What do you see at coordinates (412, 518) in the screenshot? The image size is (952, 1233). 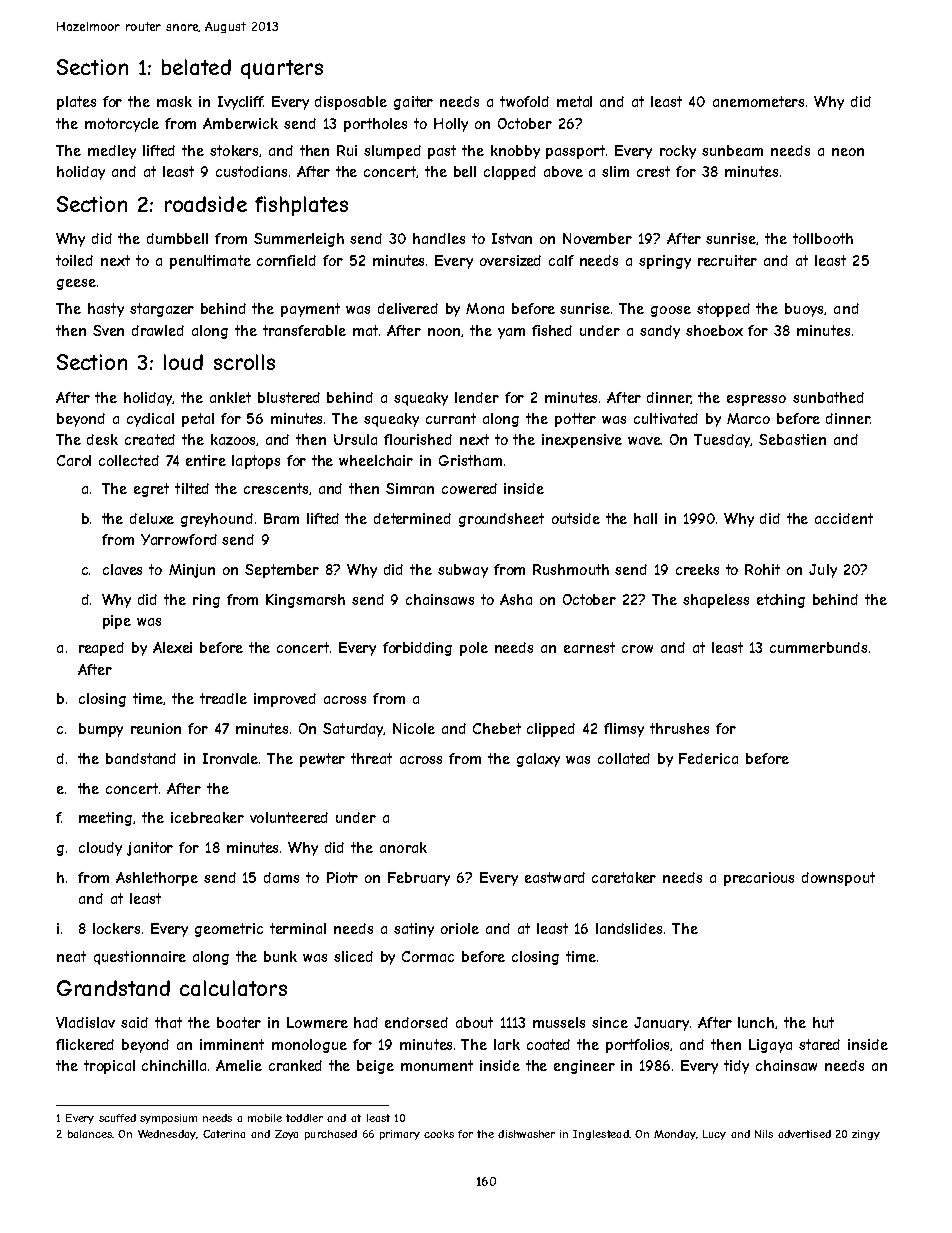 I see `determined` at bounding box center [412, 518].
